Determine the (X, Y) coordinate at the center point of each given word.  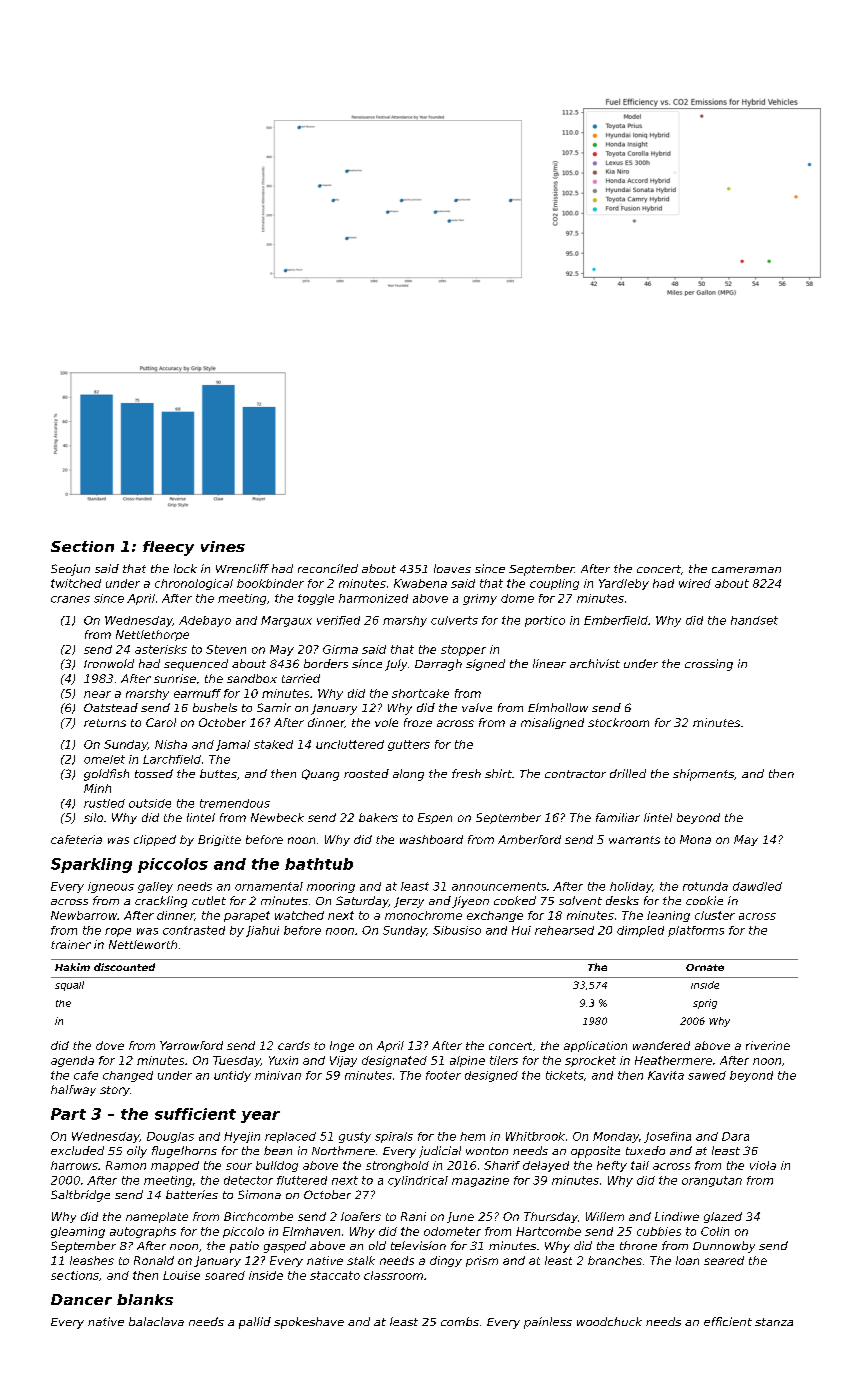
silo (93, 817)
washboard (431, 839)
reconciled (328, 568)
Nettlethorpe (152, 635)
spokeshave (309, 1323)
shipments (703, 775)
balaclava (156, 1321)
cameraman (746, 570)
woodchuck (609, 1321)
